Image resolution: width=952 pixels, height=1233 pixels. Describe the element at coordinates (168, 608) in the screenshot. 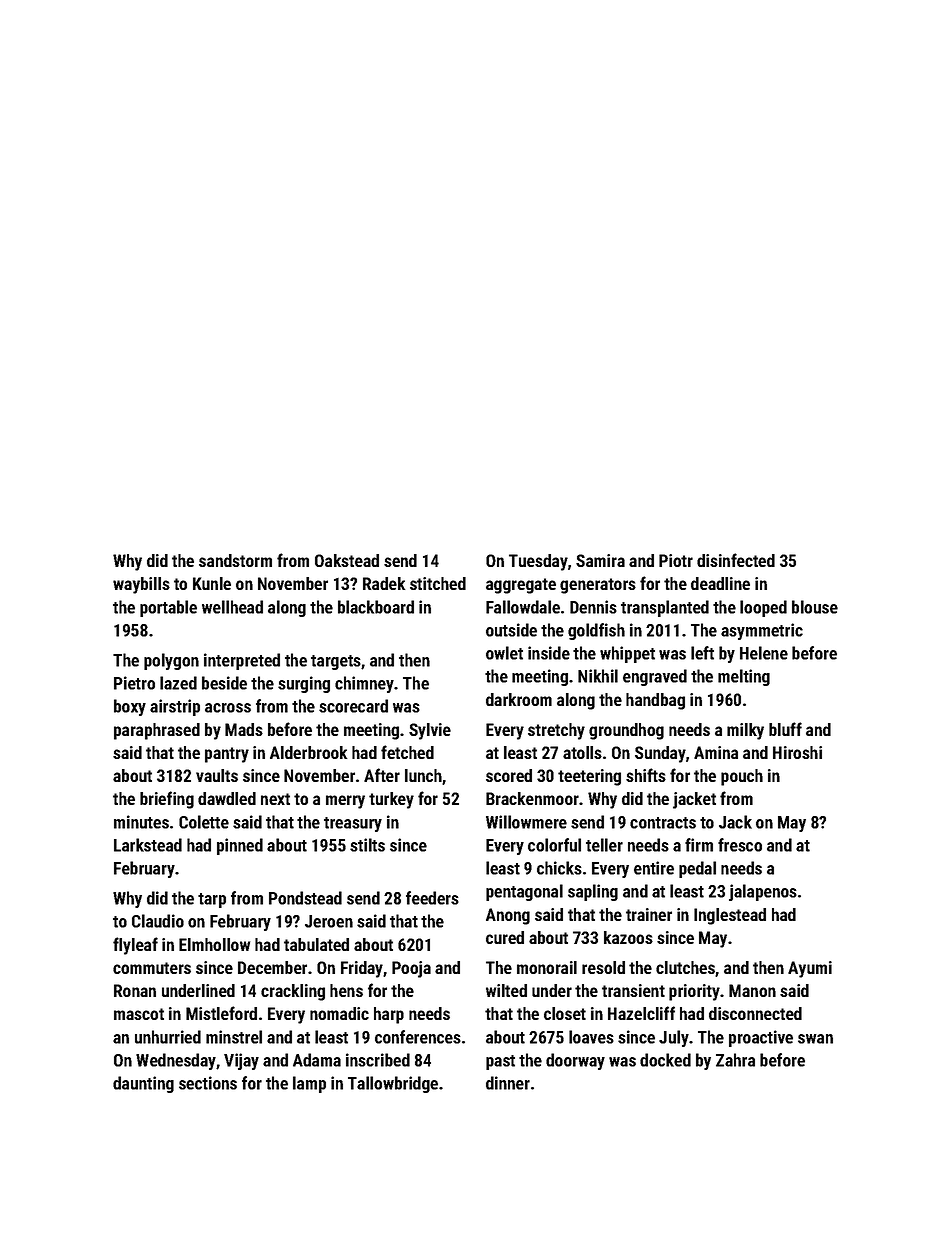

I see `portable` at that location.
